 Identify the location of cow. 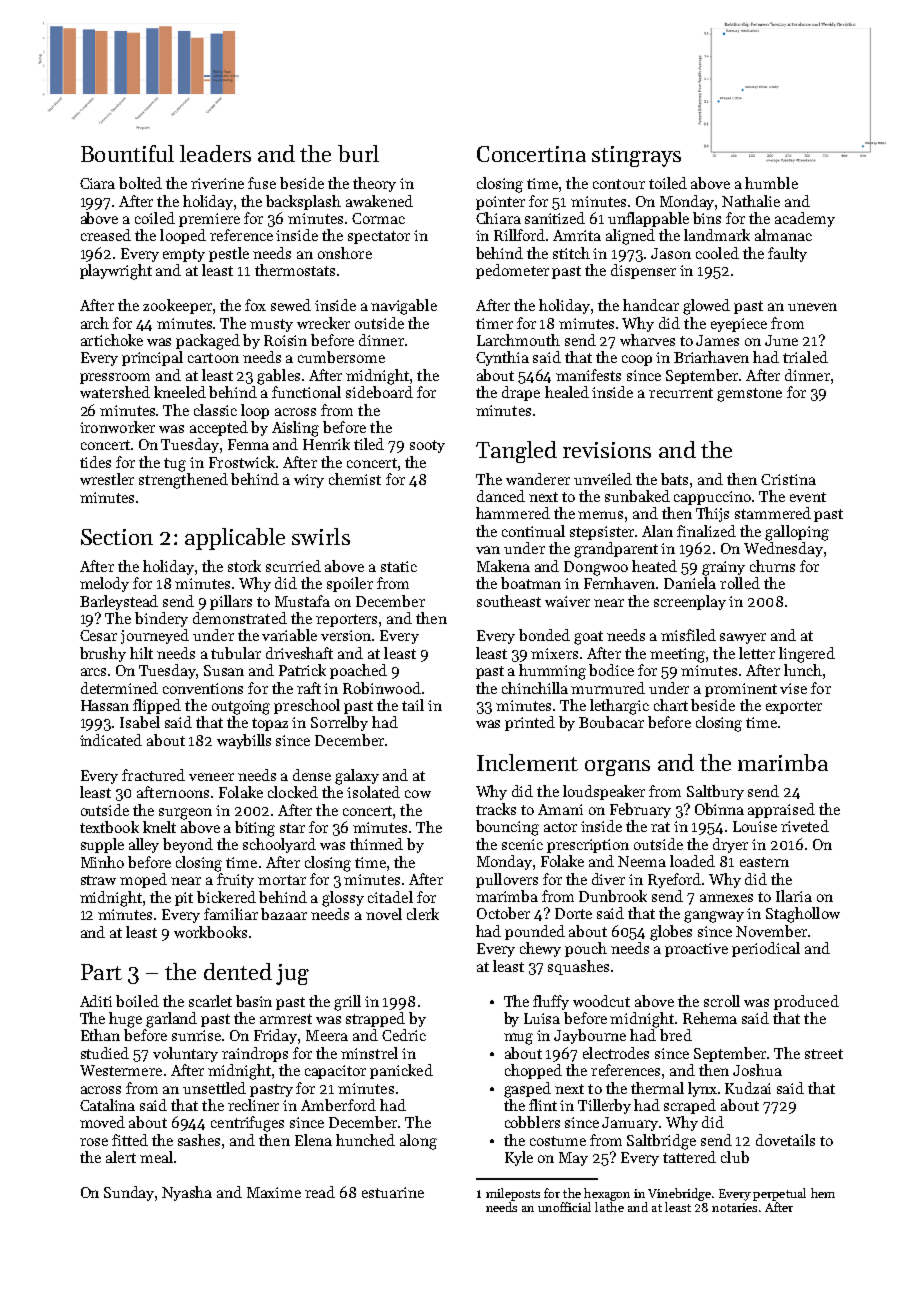
(418, 794).
